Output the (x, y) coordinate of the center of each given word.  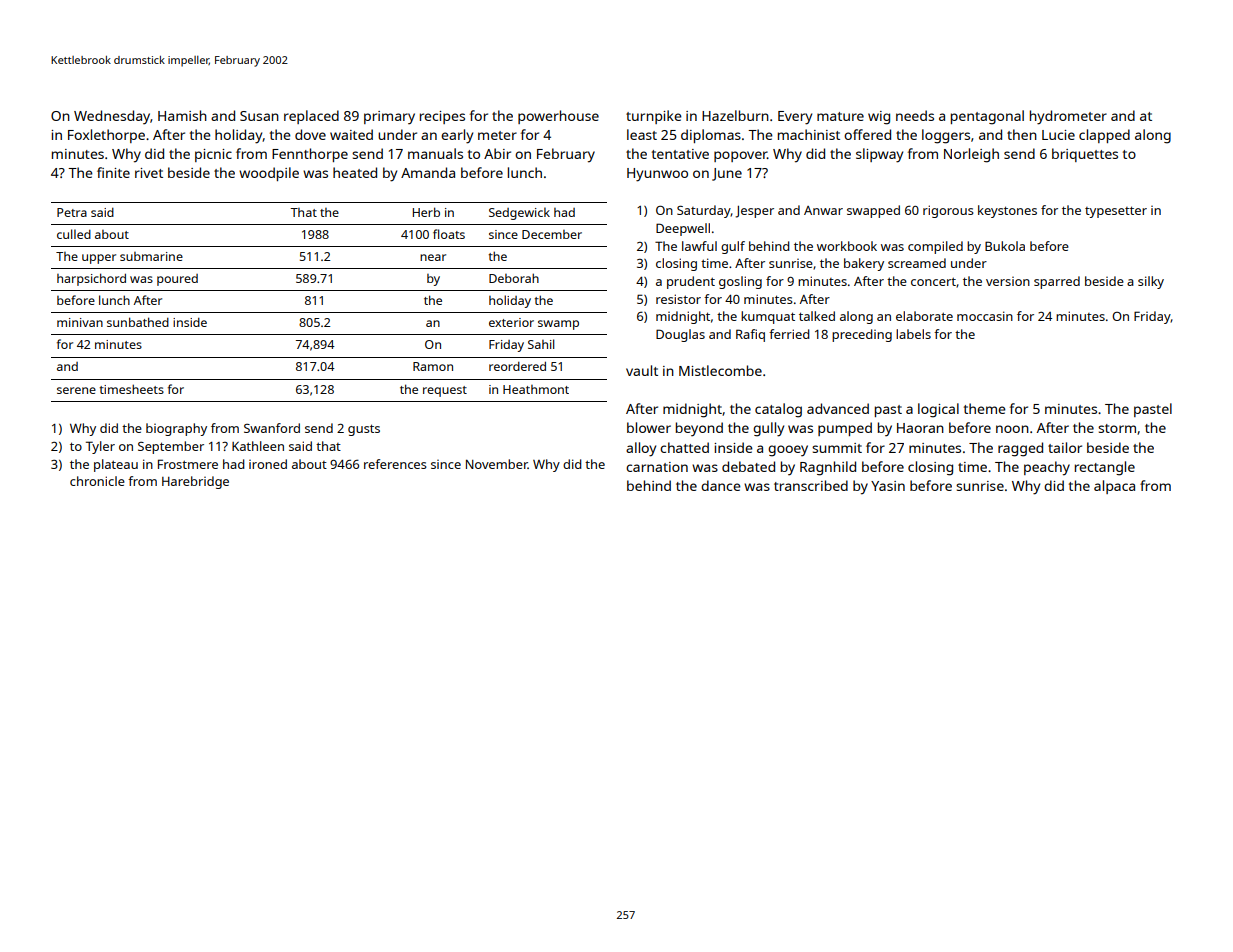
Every (795, 118)
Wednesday (112, 117)
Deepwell (683, 229)
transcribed (811, 485)
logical (938, 410)
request (445, 391)
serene (76, 390)
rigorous (948, 211)
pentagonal (987, 117)
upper (99, 259)
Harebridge (195, 482)
